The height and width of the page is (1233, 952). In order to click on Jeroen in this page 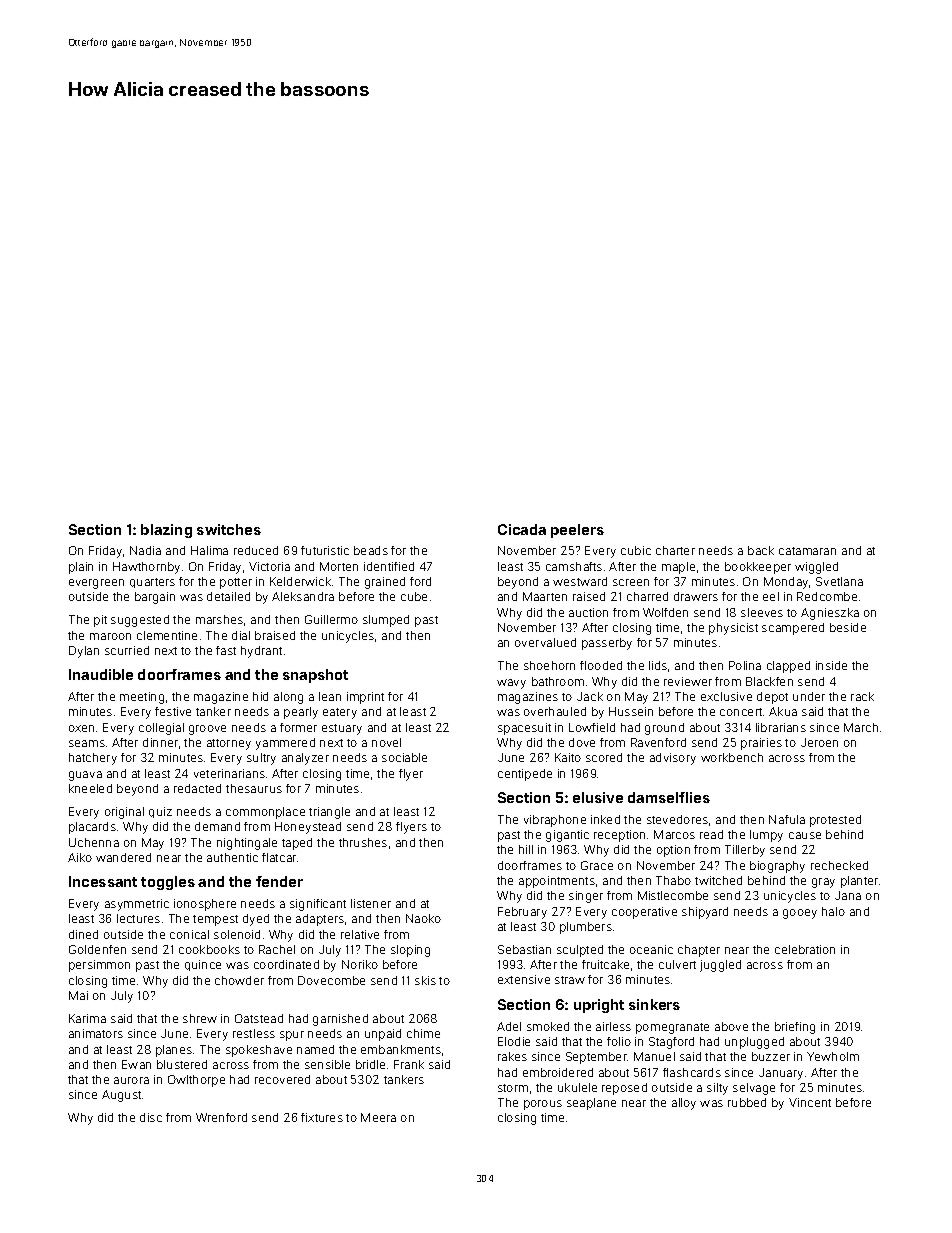, I will do `click(819, 742)`.
